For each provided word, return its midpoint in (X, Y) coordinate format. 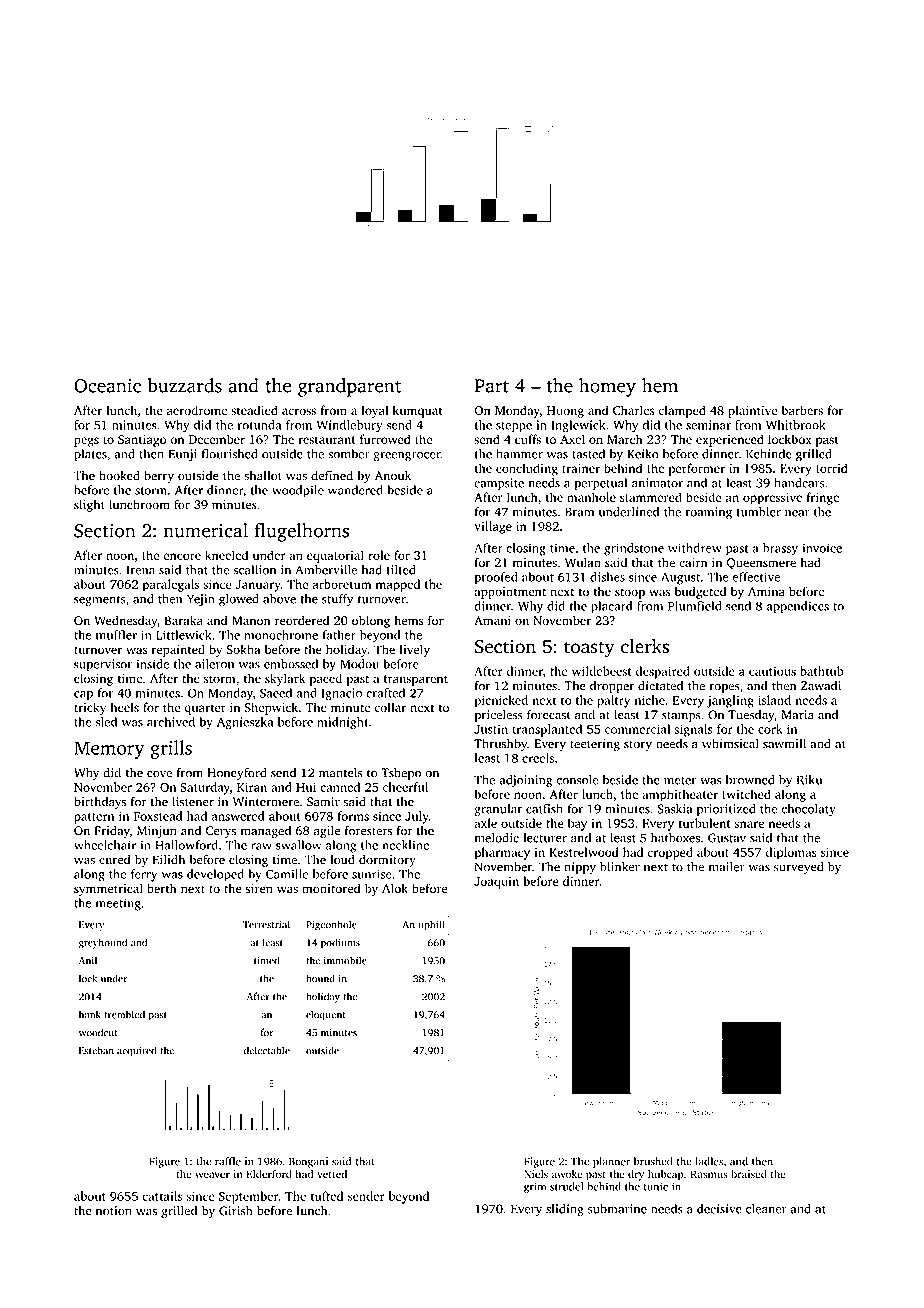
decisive (719, 1209)
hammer (519, 454)
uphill (431, 925)
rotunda (259, 425)
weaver (212, 1175)
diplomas (791, 853)
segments (100, 601)
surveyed (798, 868)
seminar (708, 425)
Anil (88, 960)
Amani (492, 620)
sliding (565, 1210)
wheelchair (105, 845)
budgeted (700, 592)
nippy (580, 868)
